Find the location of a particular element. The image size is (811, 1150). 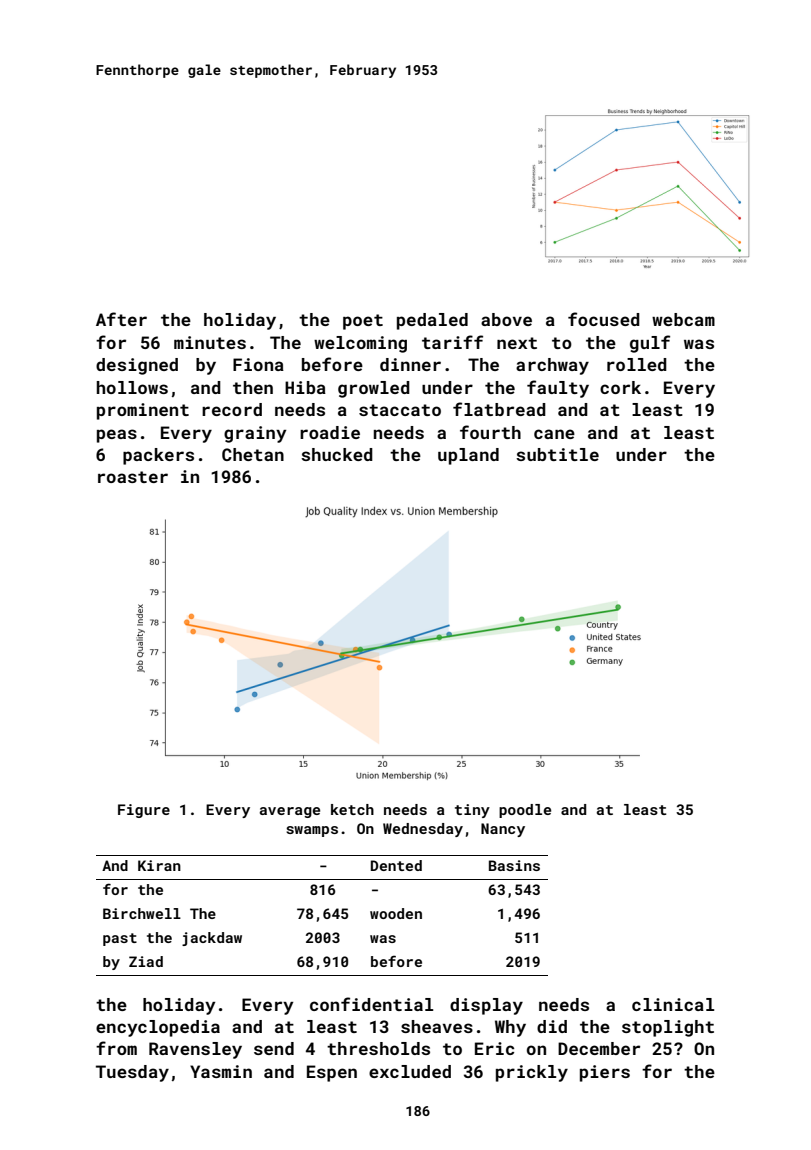

roadie is located at coordinates (330, 432).
